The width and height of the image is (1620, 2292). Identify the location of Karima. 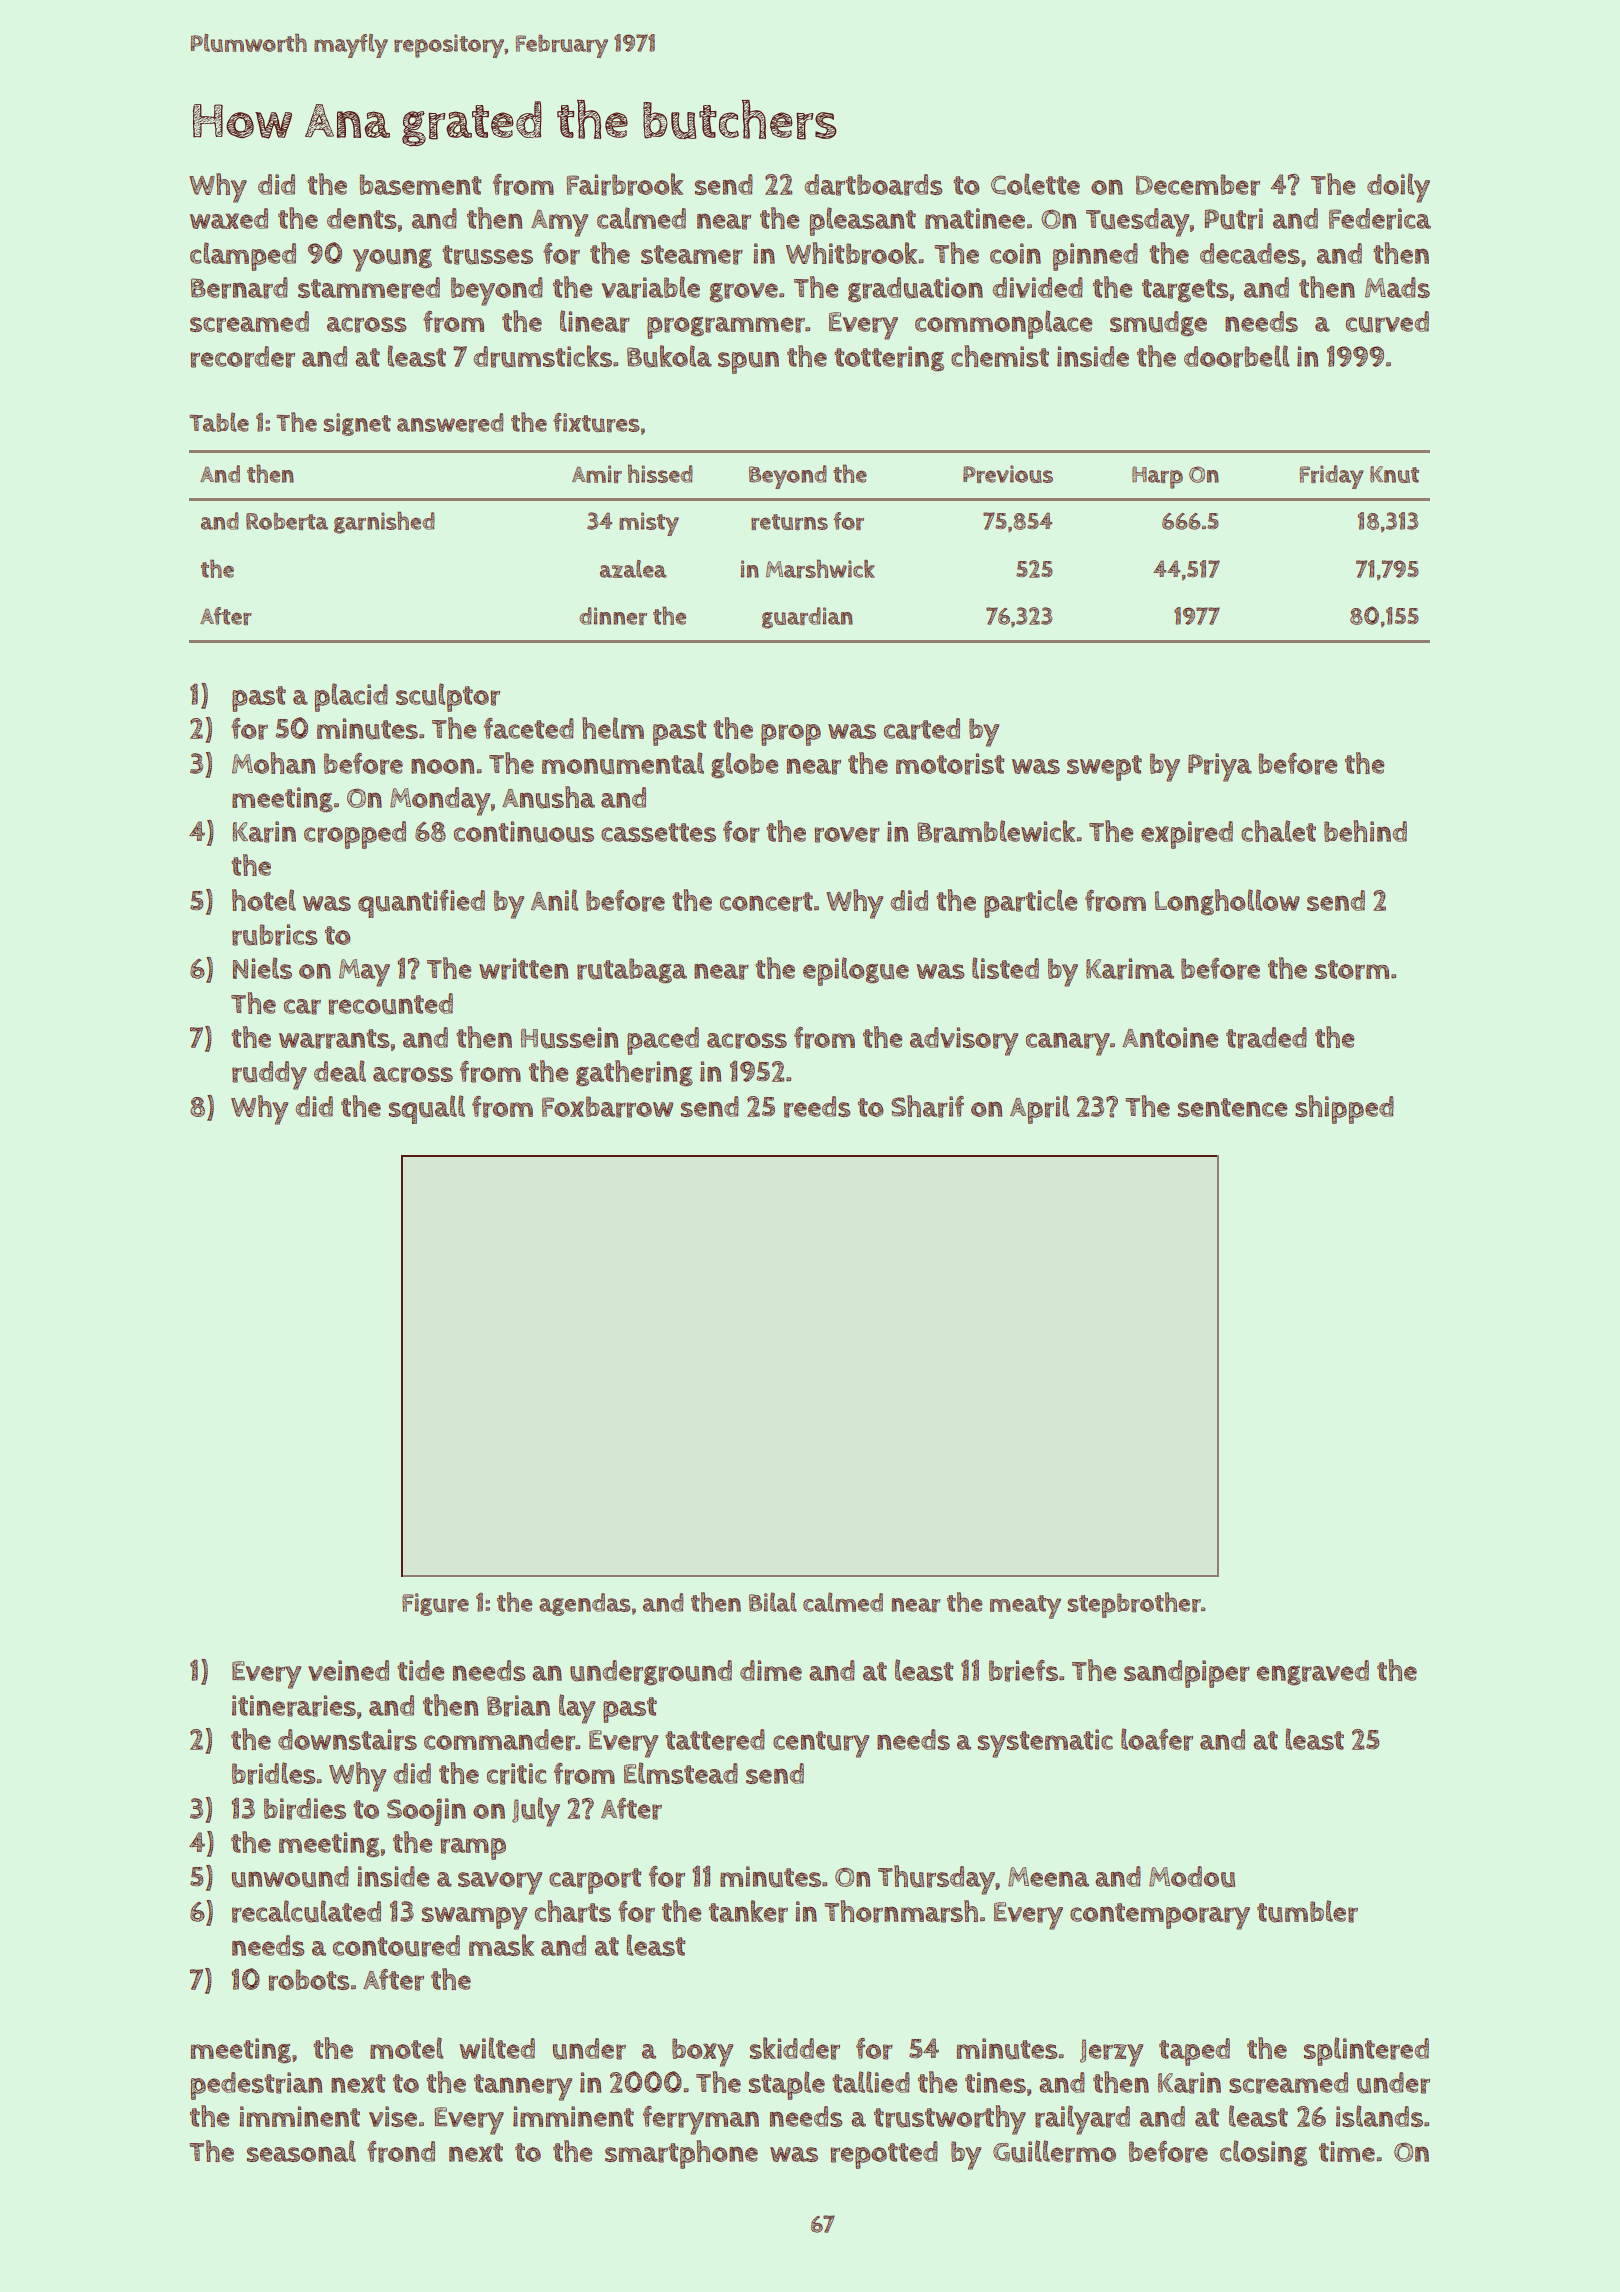
(1130, 969).
